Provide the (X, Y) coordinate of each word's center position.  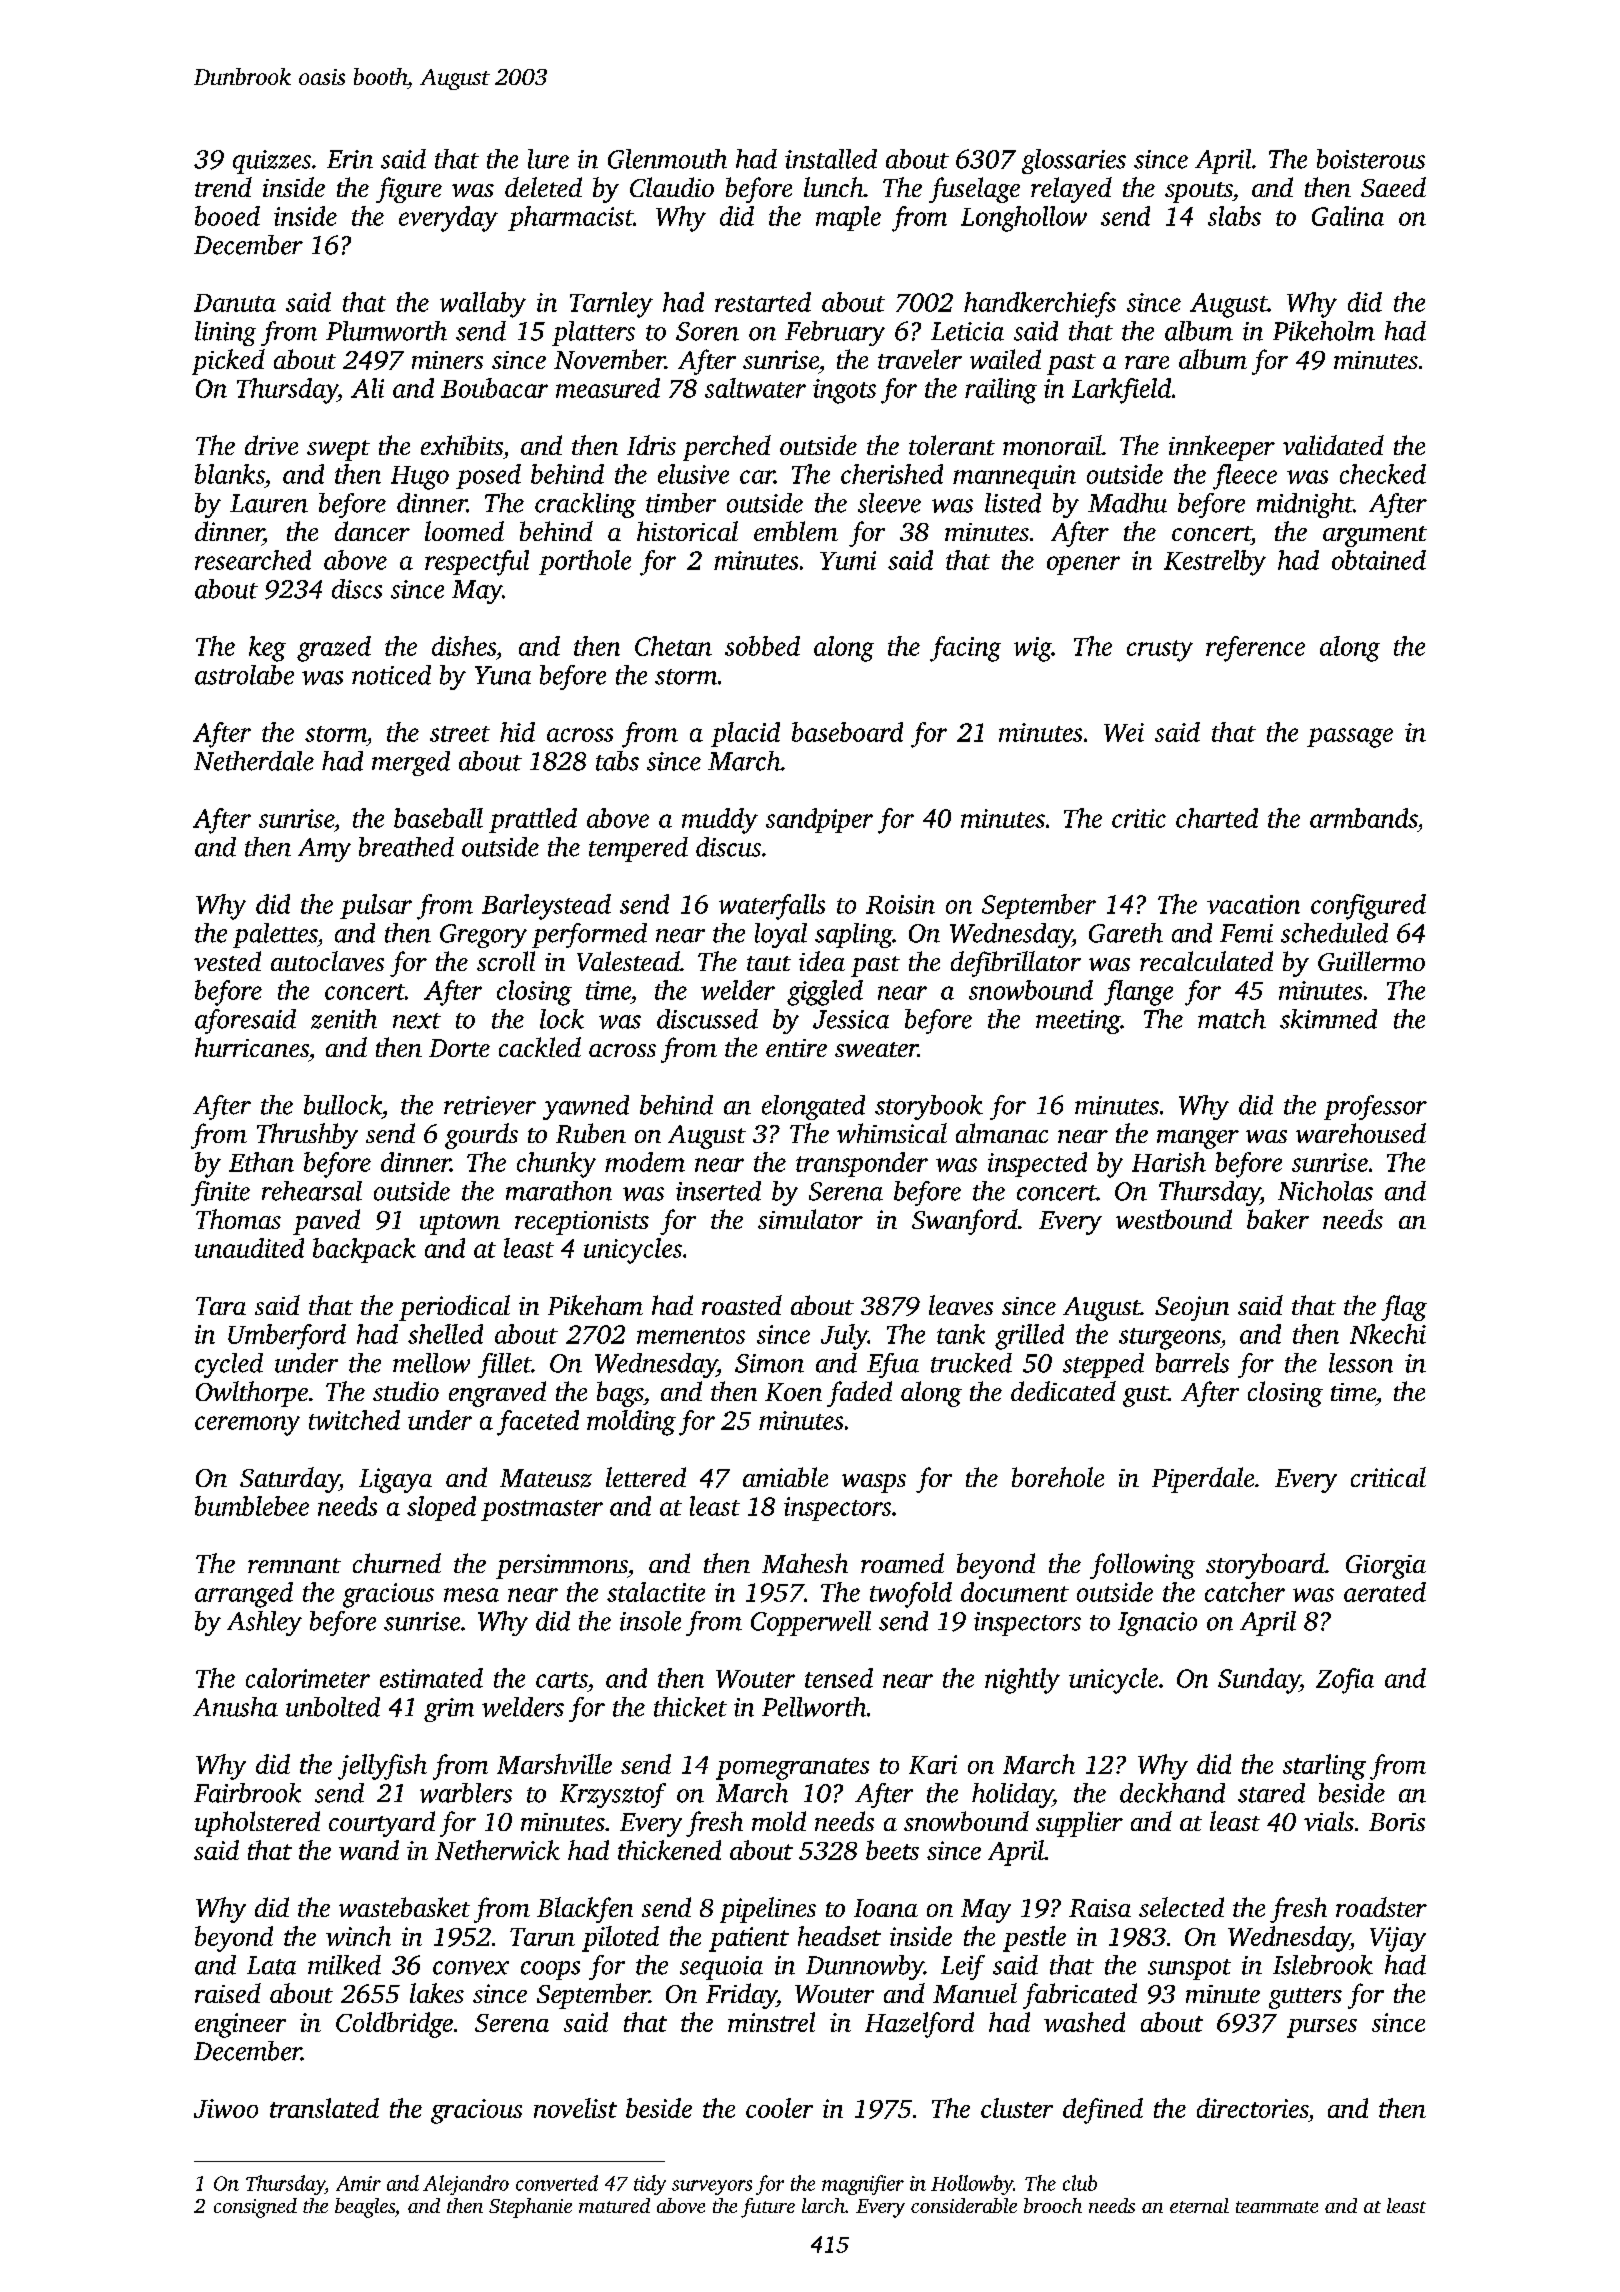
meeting (1078, 1022)
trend (223, 187)
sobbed (762, 646)
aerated (1385, 1592)
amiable (785, 1477)
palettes (275, 935)
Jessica (851, 1019)
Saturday (289, 1480)
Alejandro (466, 2185)
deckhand (1172, 1793)
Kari (933, 1764)
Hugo (420, 478)
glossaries (1074, 161)
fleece (1245, 477)
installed (831, 159)
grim (449, 1710)
